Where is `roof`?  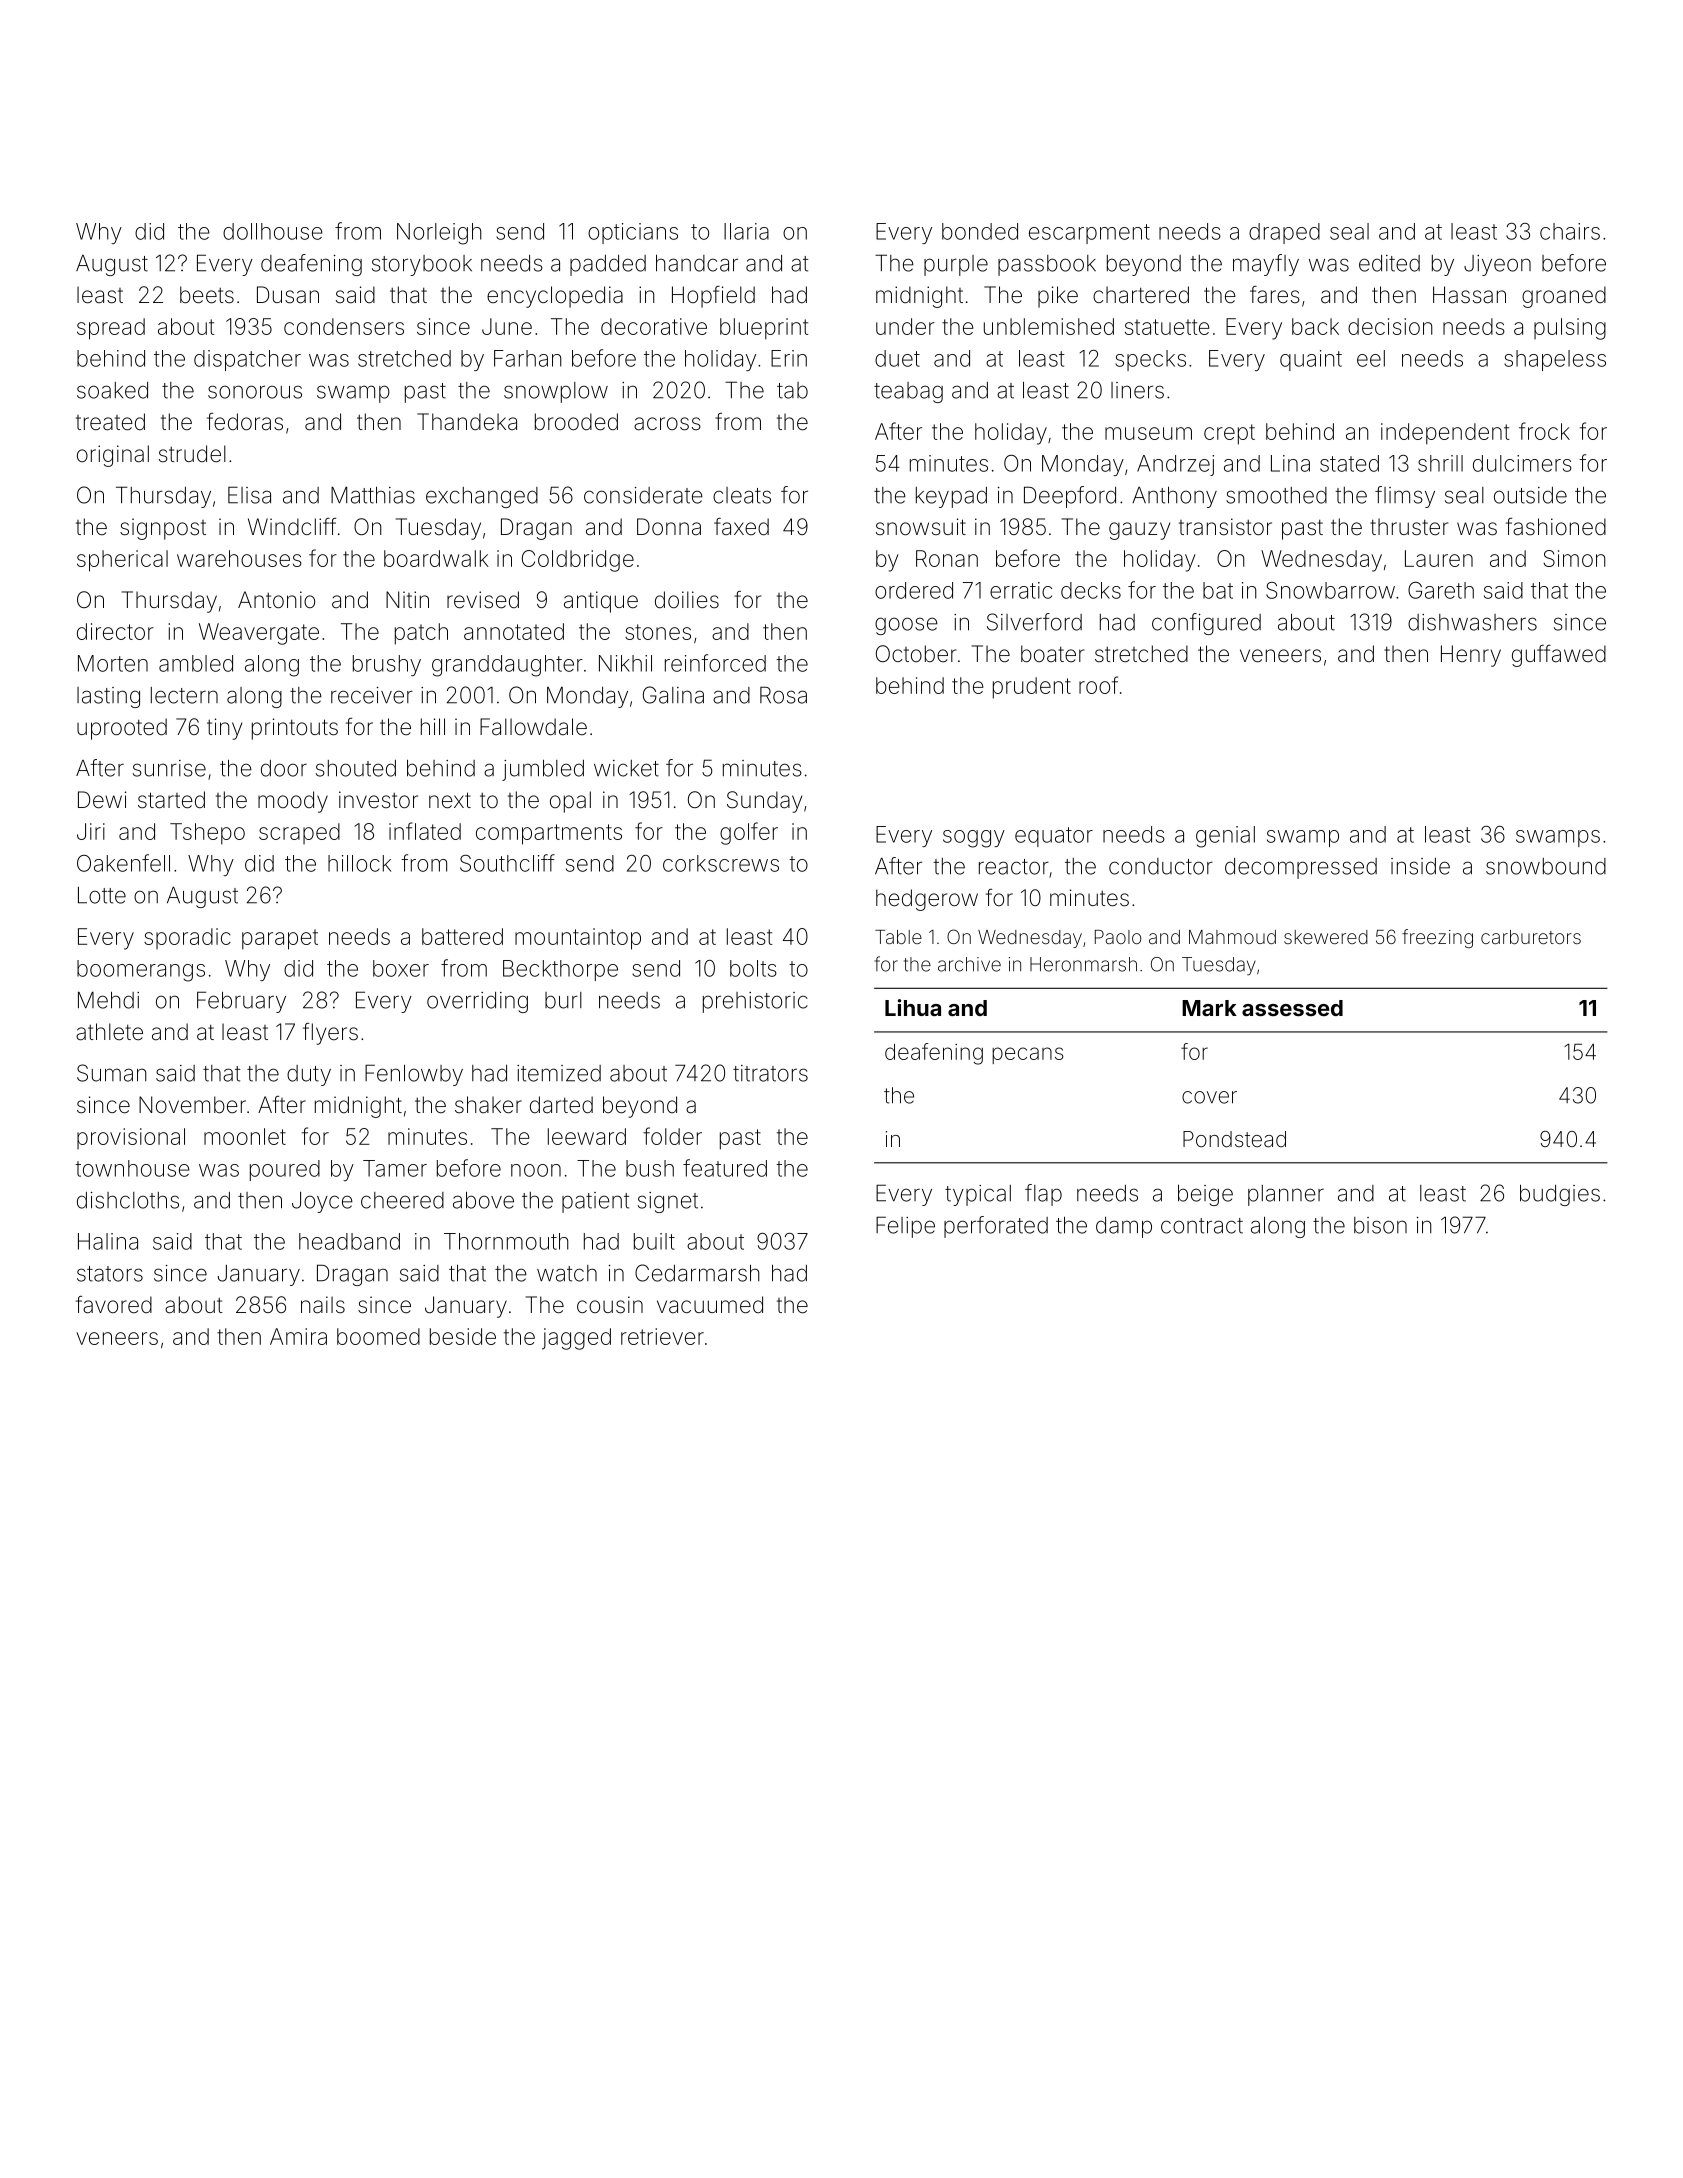
roof is located at coordinates (1098, 685).
